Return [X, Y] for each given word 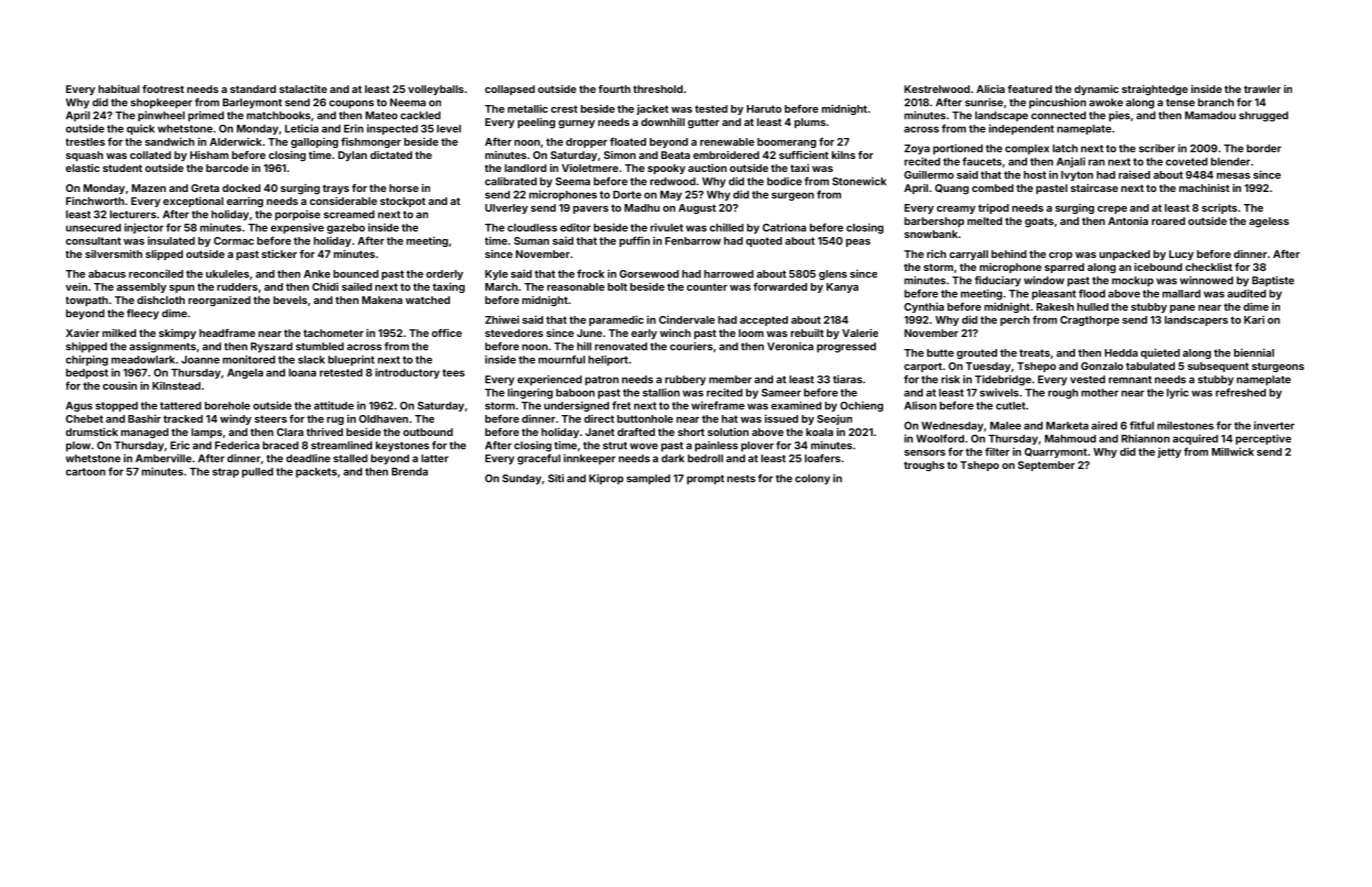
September [1046, 466]
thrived [324, 432]
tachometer [333, 333]
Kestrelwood [937, 89]
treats [1034, 353]
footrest [163, 89]
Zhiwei [502, 319]
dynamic [1096, 90]
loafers [823, 458]
